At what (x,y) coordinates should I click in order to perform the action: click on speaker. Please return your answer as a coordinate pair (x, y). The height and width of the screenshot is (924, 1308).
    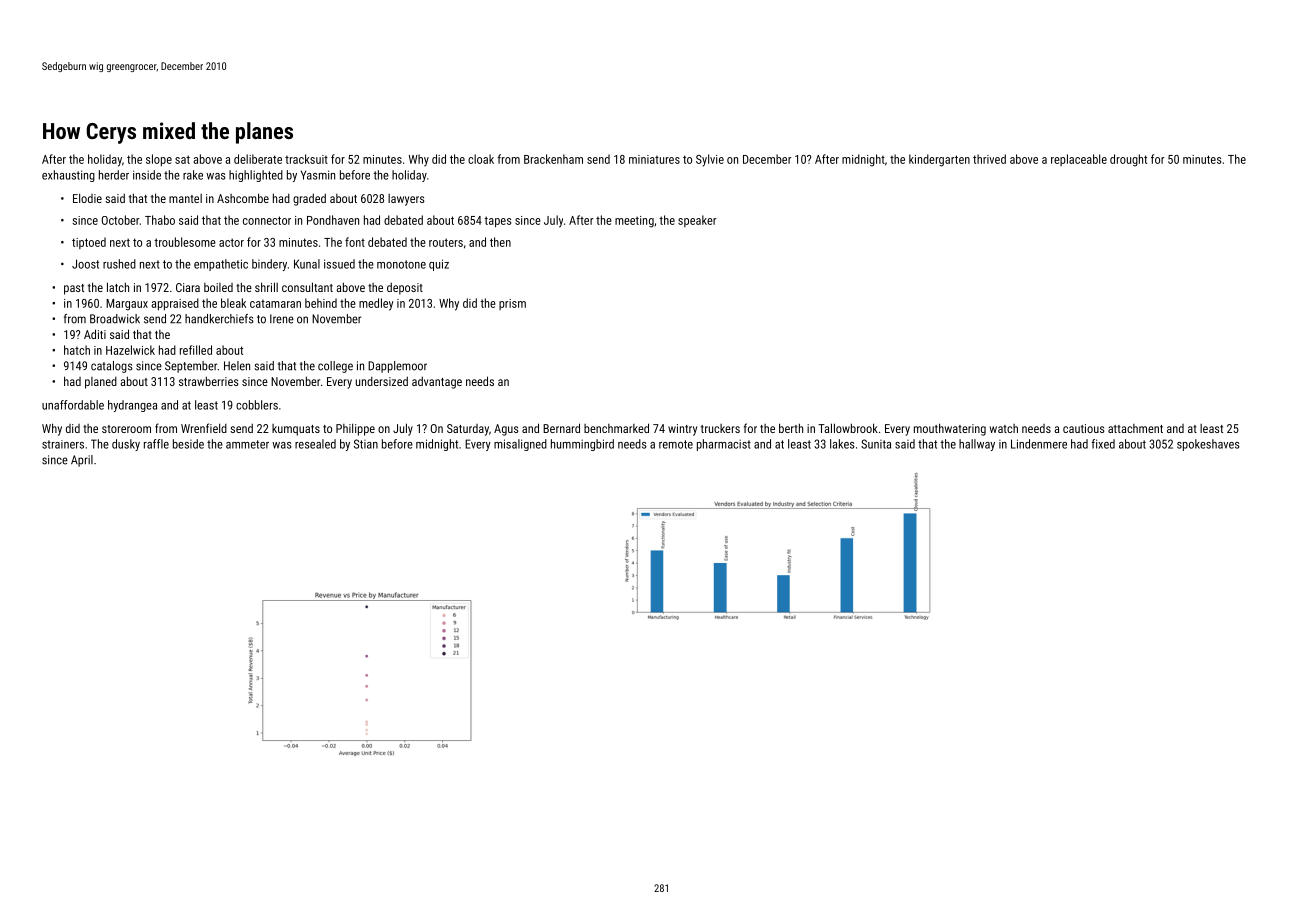
    Looking at the image, I should click on (697, 221).
